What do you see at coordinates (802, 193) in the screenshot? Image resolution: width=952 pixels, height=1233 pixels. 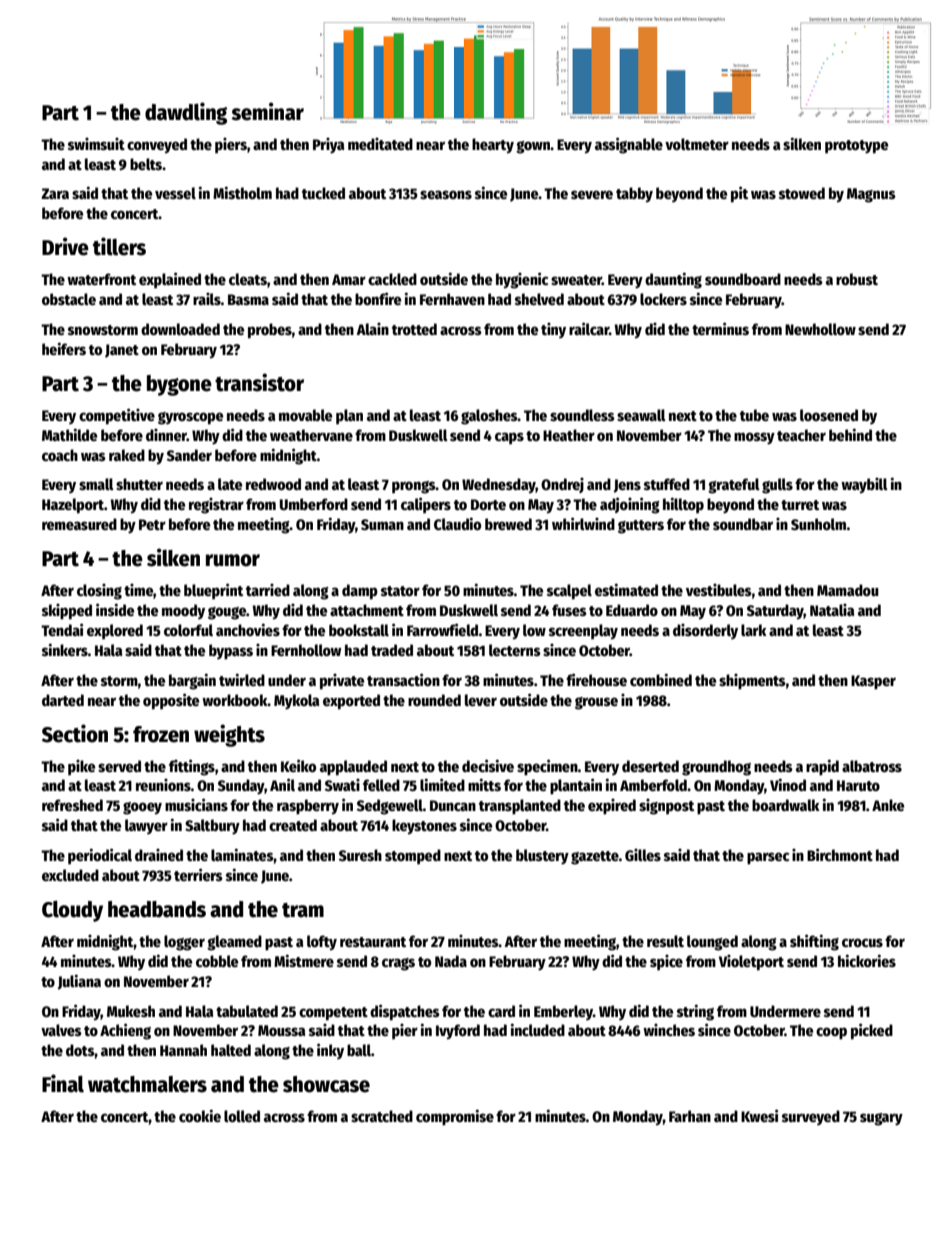 I see `stowed` at bounding box center [802, 193].
